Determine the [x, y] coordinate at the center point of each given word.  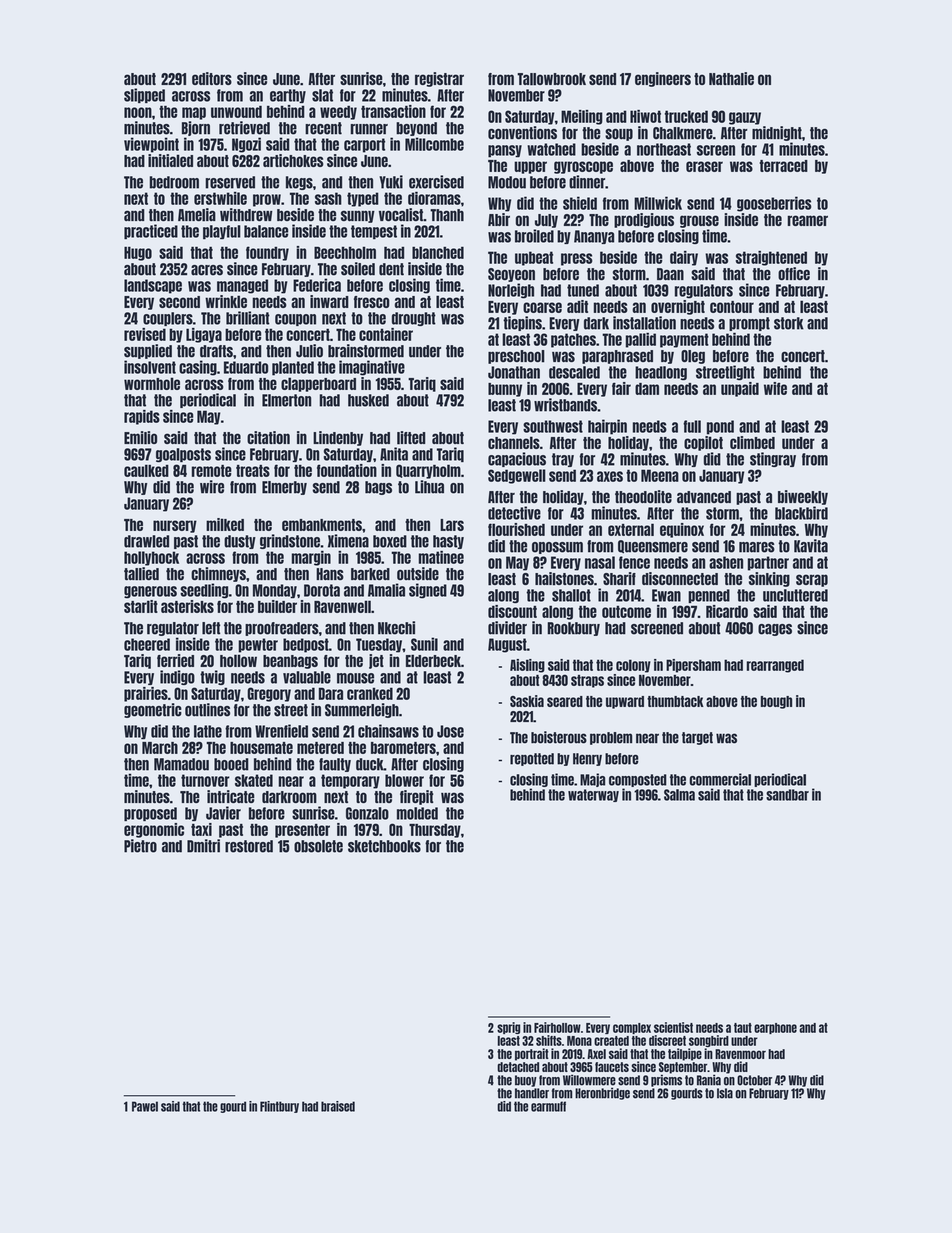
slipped [144, 95]
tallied [141, 574]
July [546, 221]
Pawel [145, 1106]
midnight [777, 133]
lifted [411, 438]
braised [338, 1106]
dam [647, 389]
